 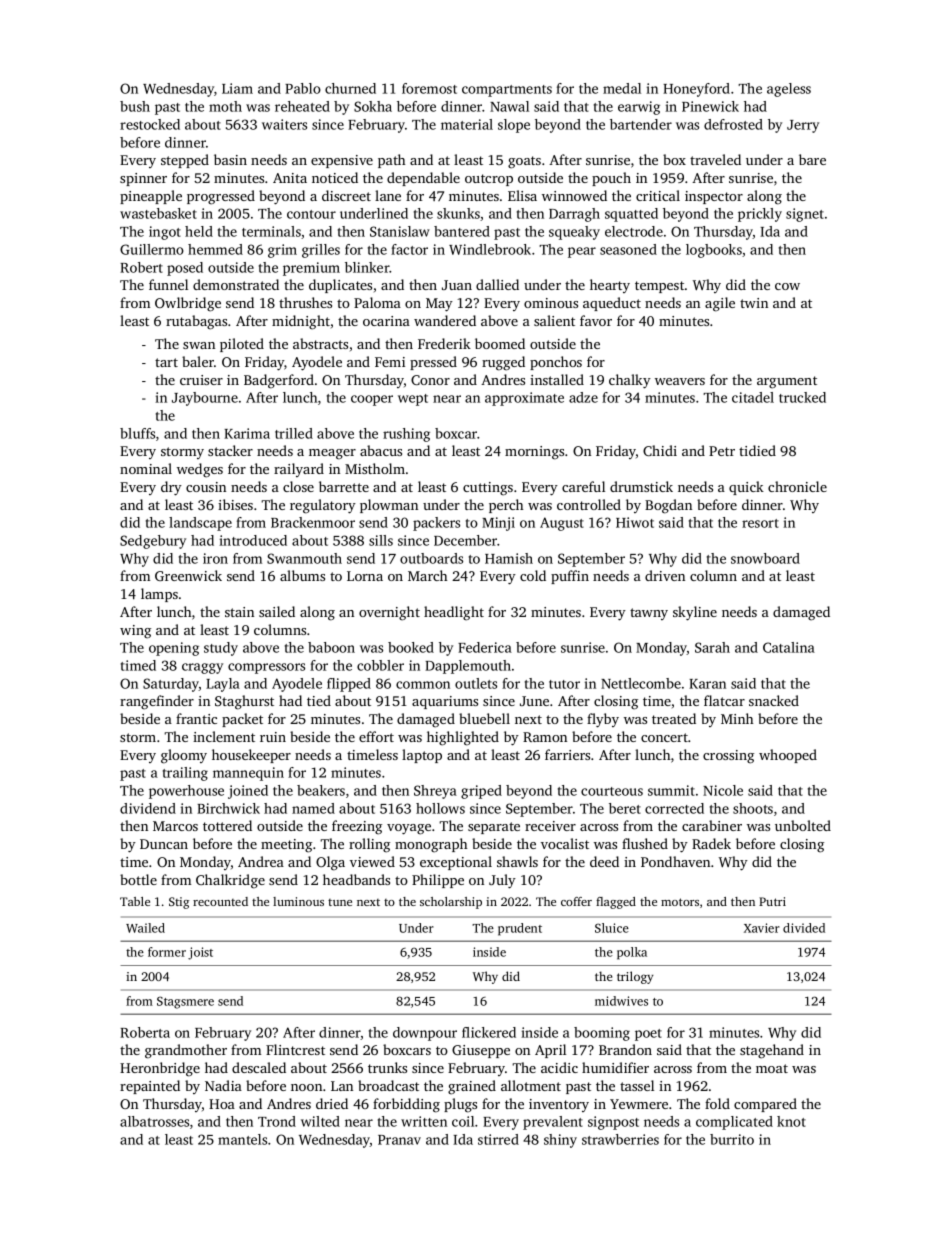 What do you see at coordinates (150, 124) in the screenshot?
I see `restocked` at bounding box center [150, 124].
